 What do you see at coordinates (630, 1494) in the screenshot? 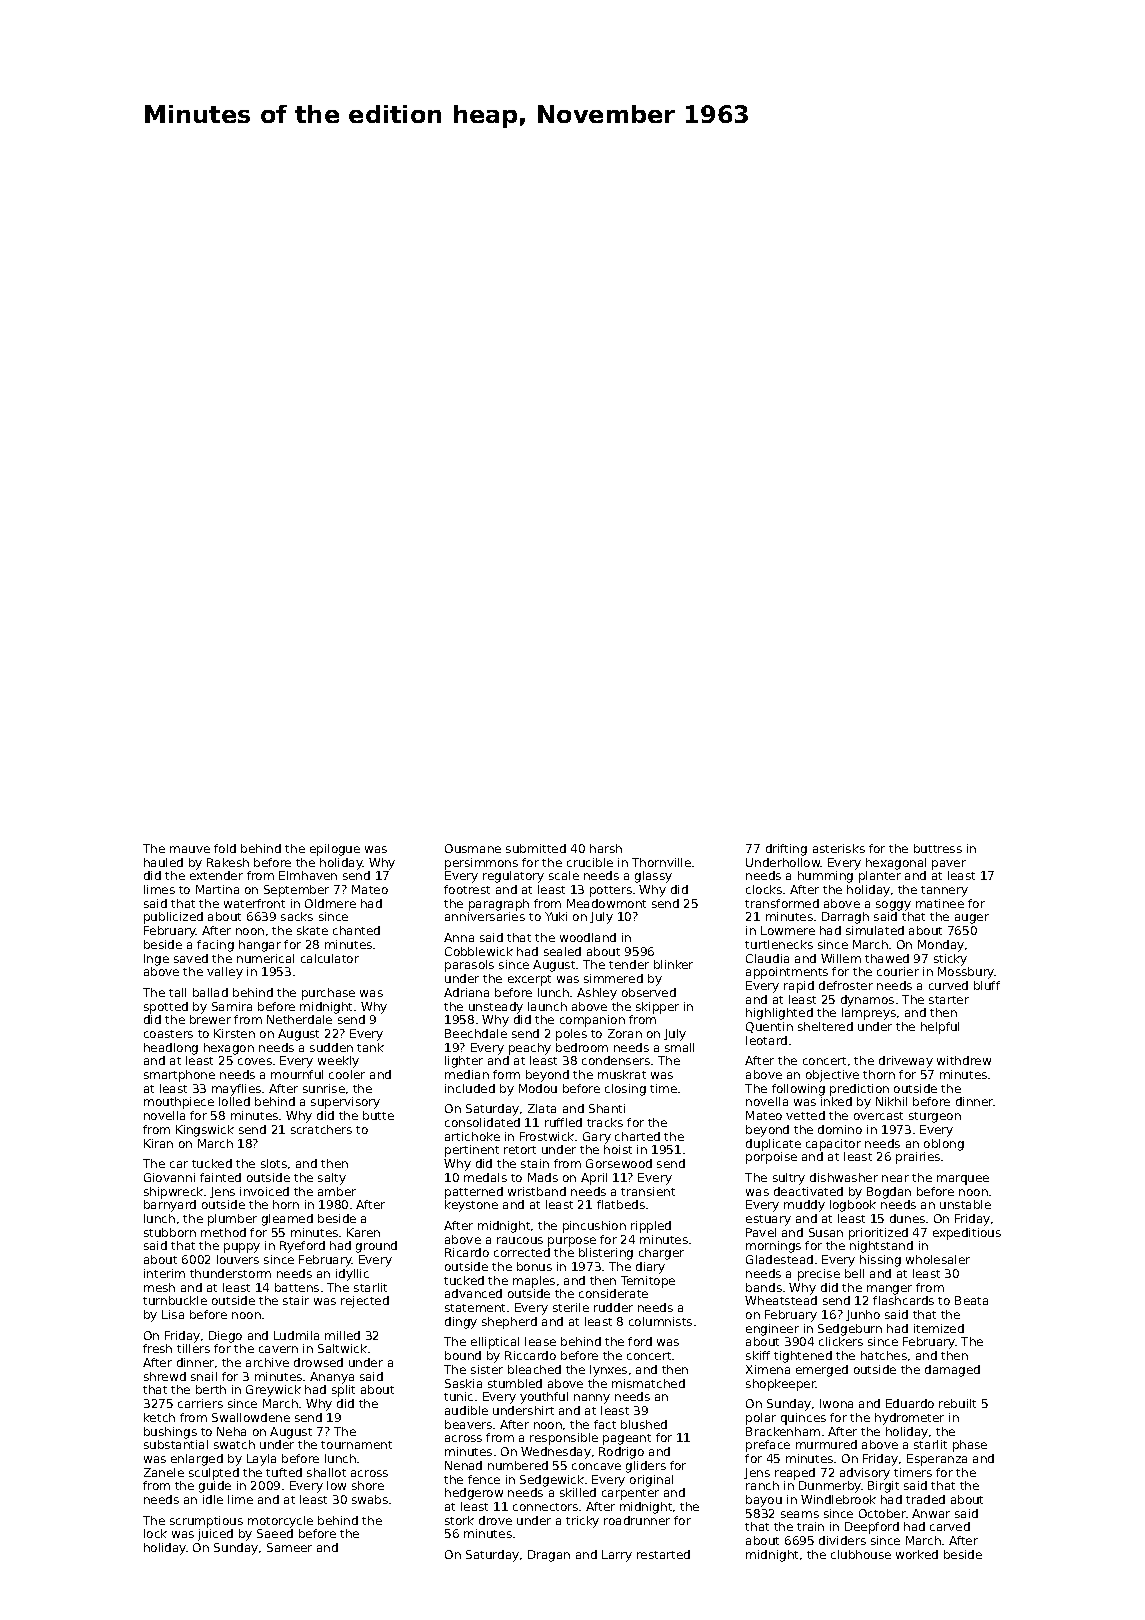
I see `carpenter` at bounding box center [630, 1494].
